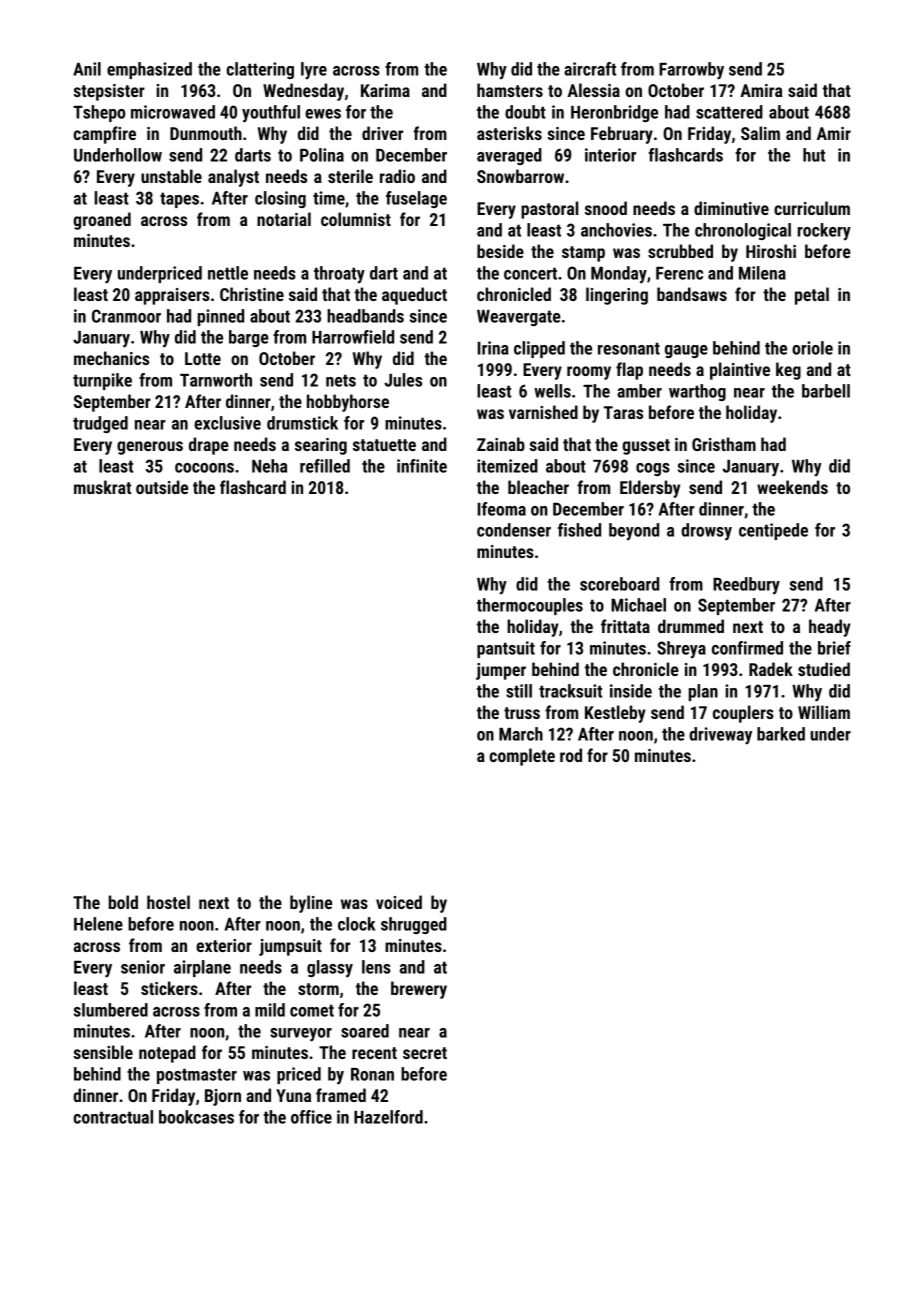 Image resolution: width=924 pixels, height=1308 pixels. I want to click on outside, so click(162, 487).
